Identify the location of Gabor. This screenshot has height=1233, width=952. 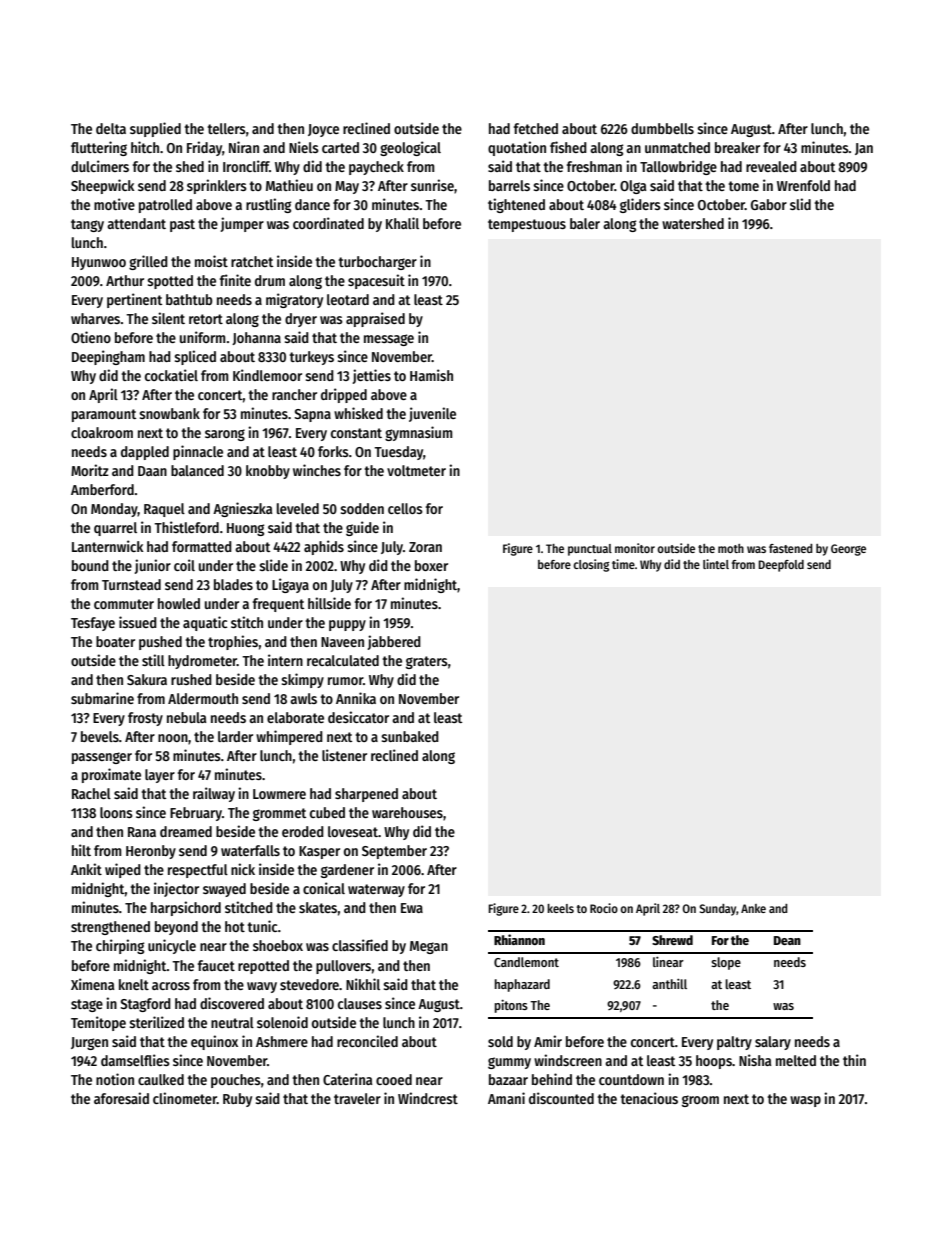
(769, 204).
